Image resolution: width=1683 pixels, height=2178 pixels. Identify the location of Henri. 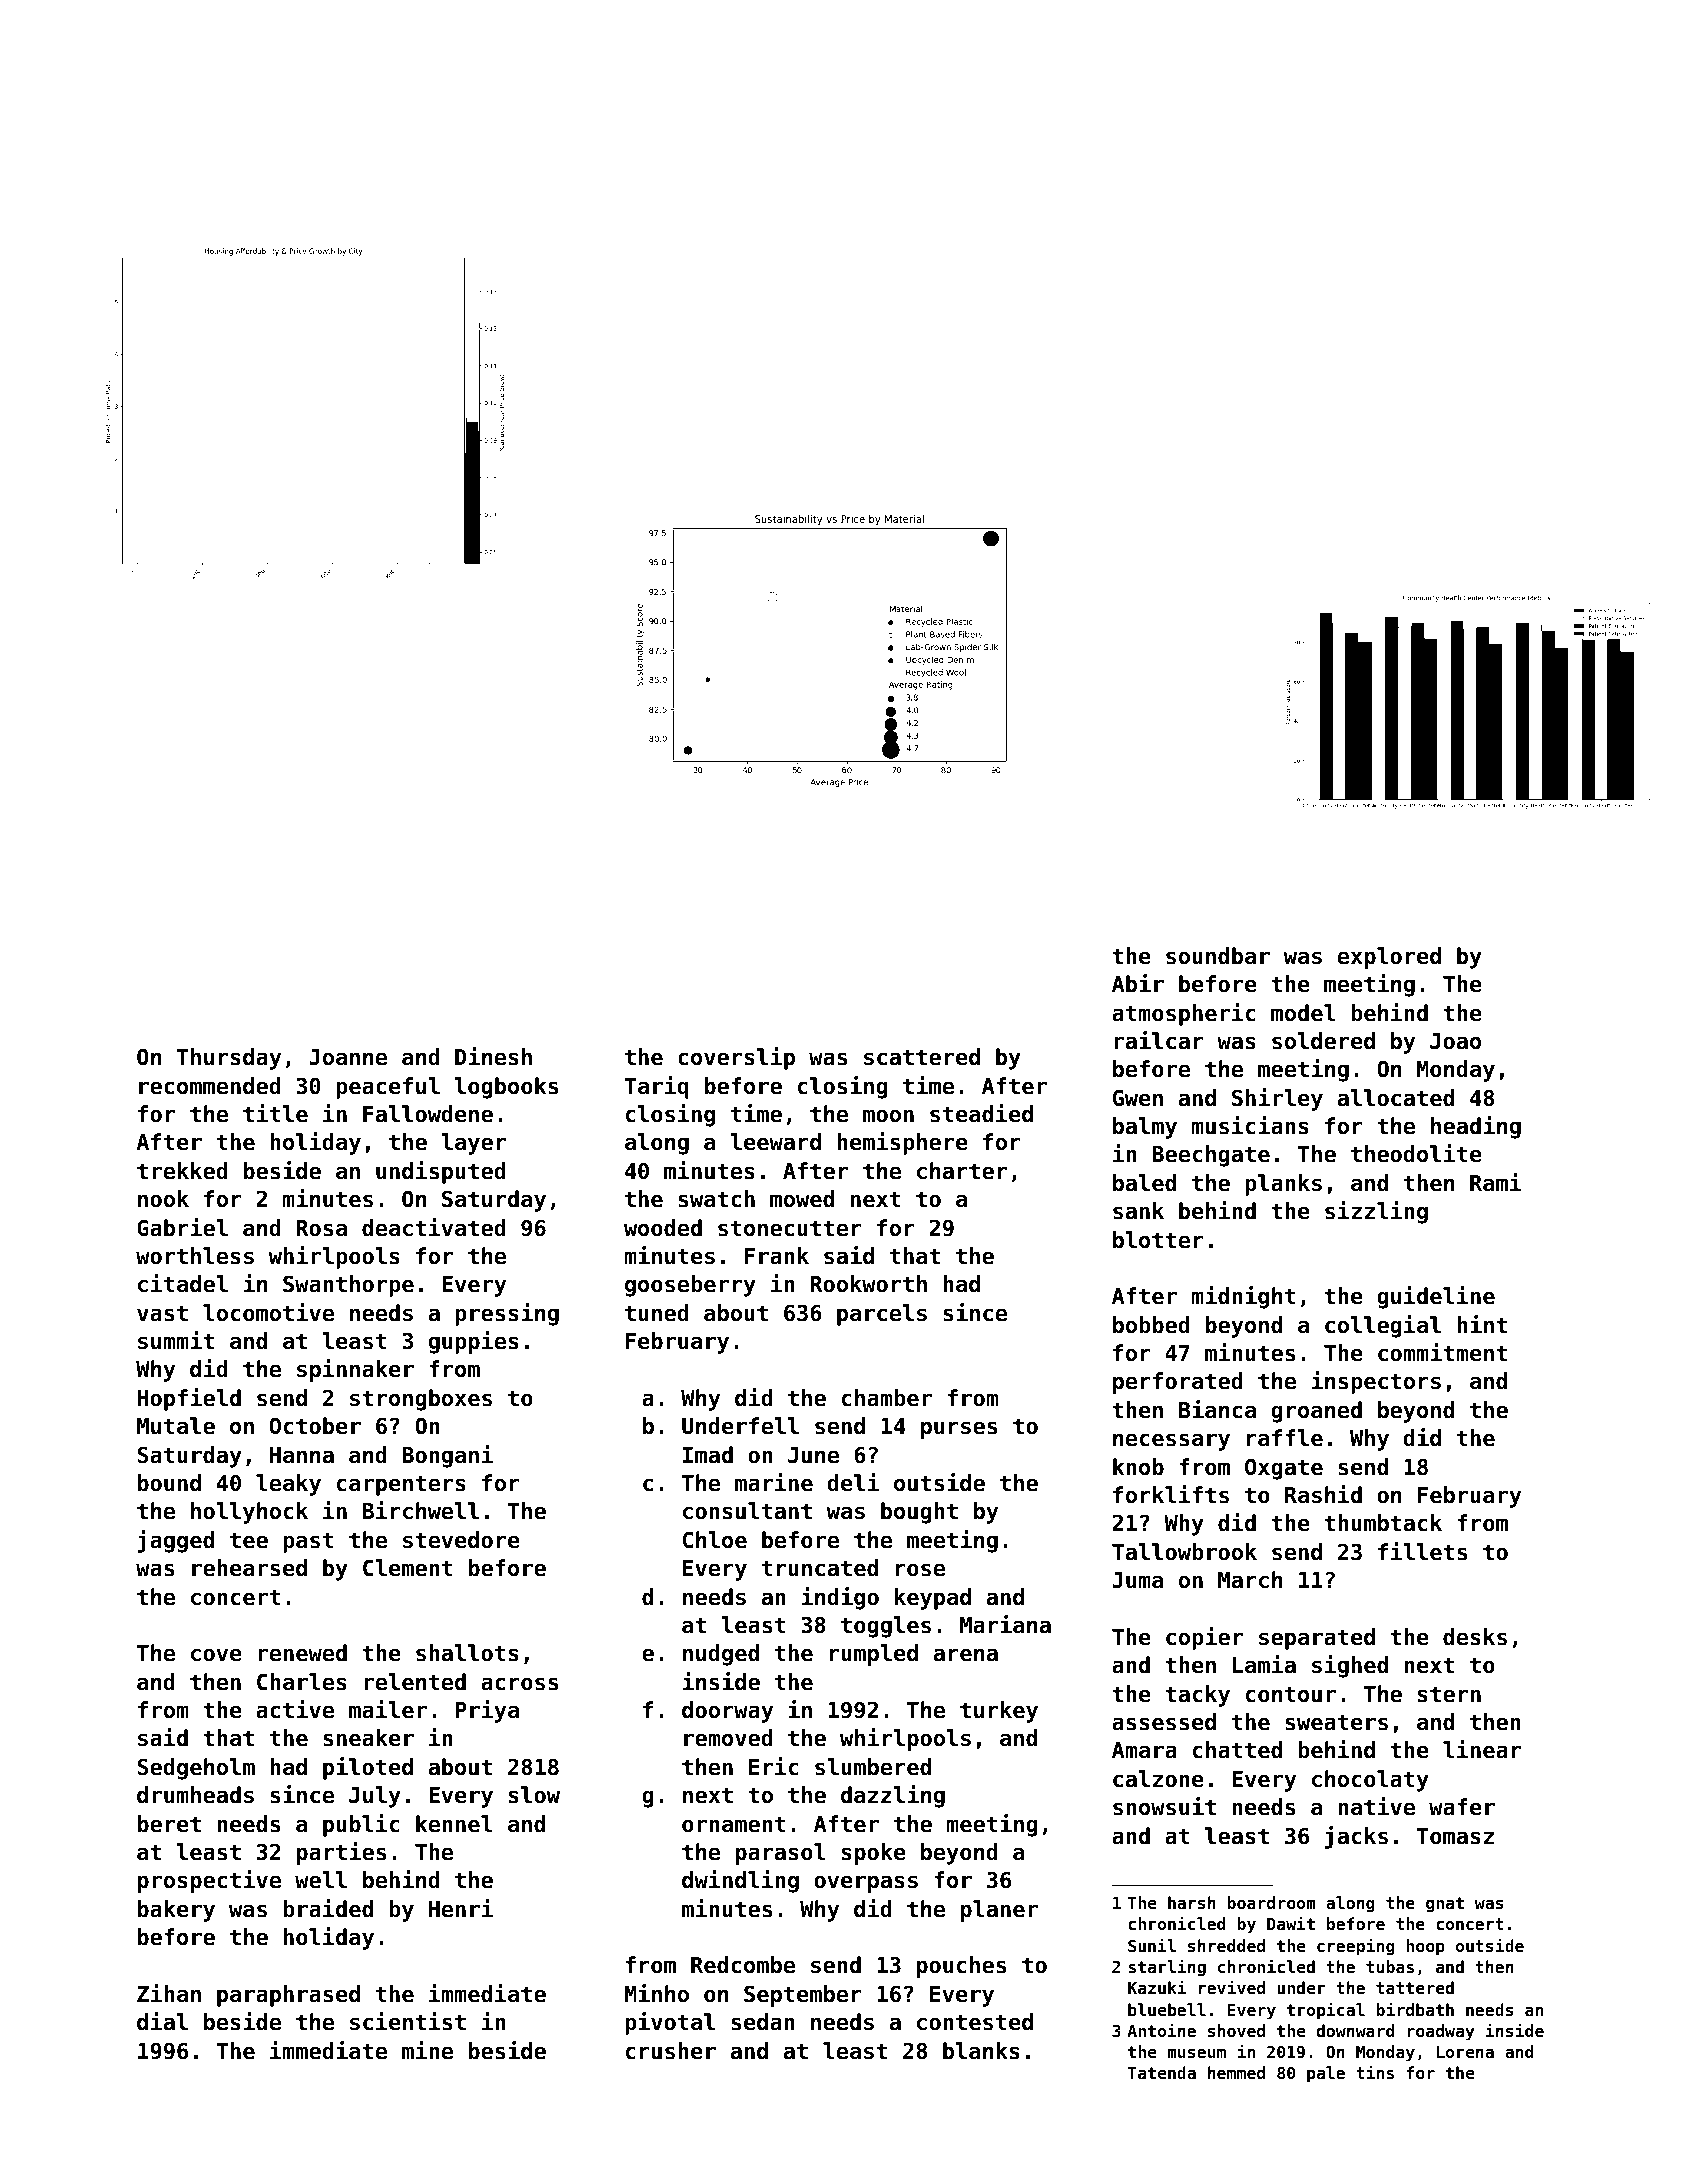
(461, 1908).
